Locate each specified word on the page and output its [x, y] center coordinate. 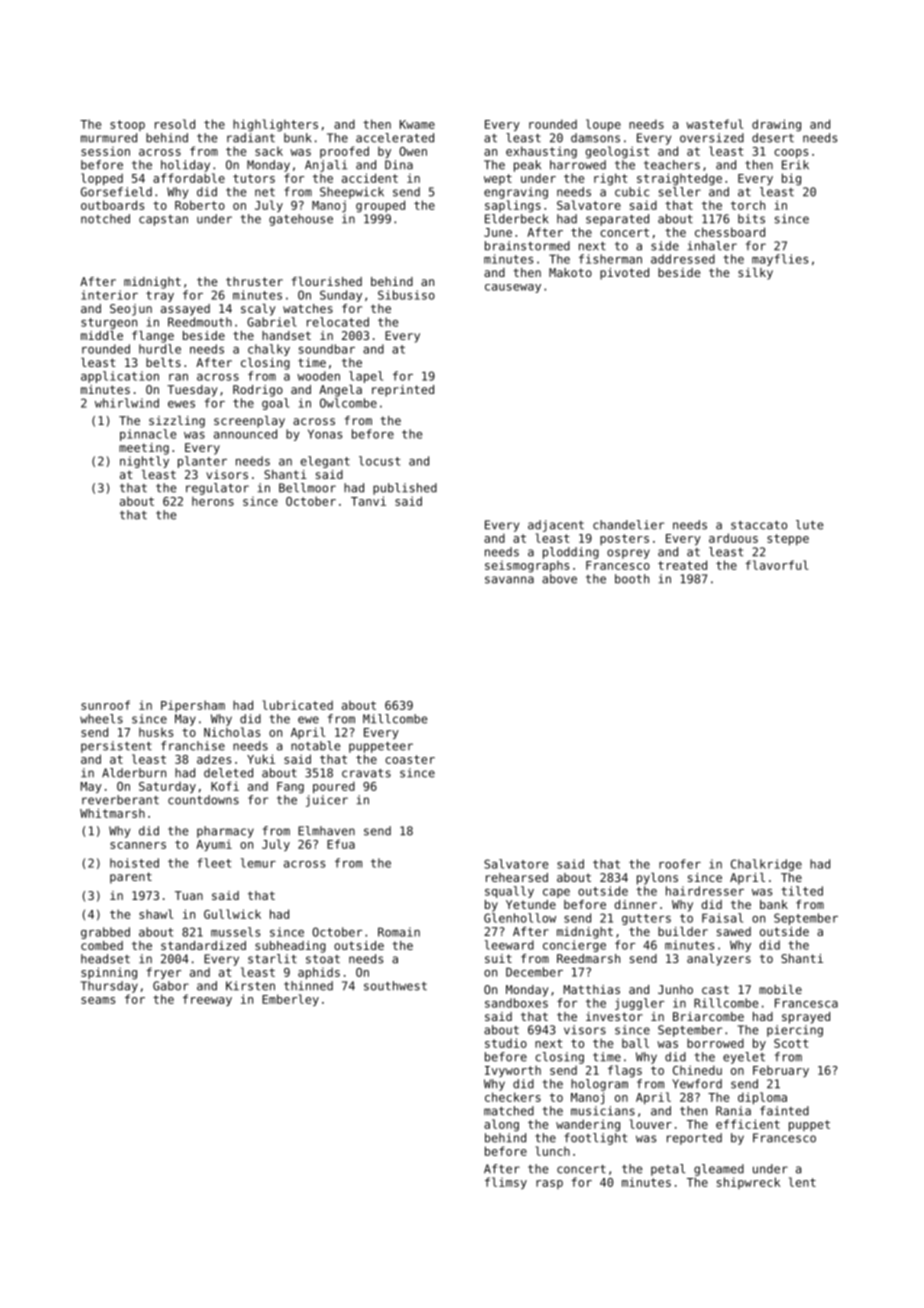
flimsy [506, 1183]
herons [213, 501]
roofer [680, 864]
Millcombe [395, 719]
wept [498, 179]
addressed [683, 259]
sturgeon [109, 323]
